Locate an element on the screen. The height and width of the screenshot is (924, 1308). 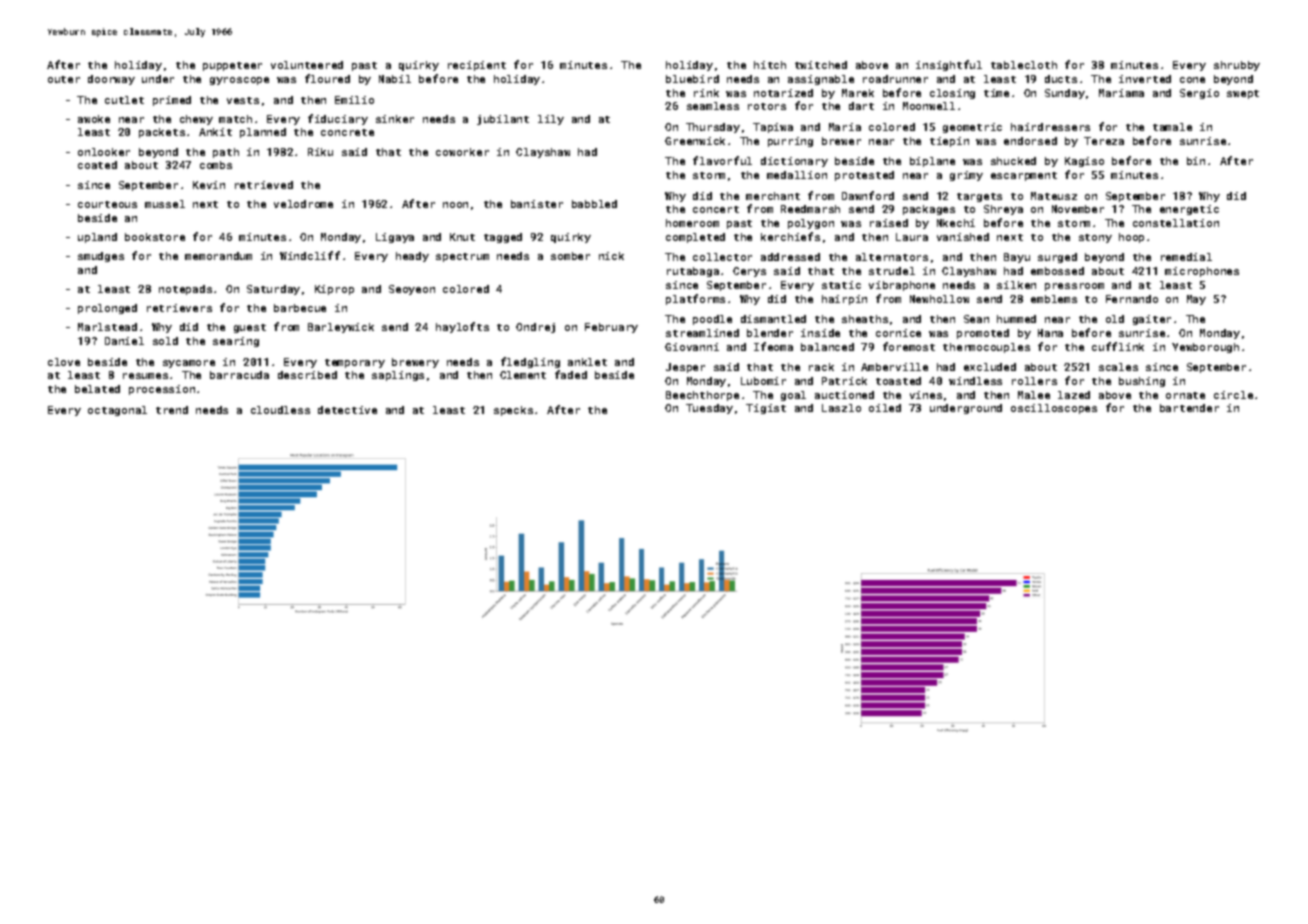
alternators is located at coordinates (892, 257).
